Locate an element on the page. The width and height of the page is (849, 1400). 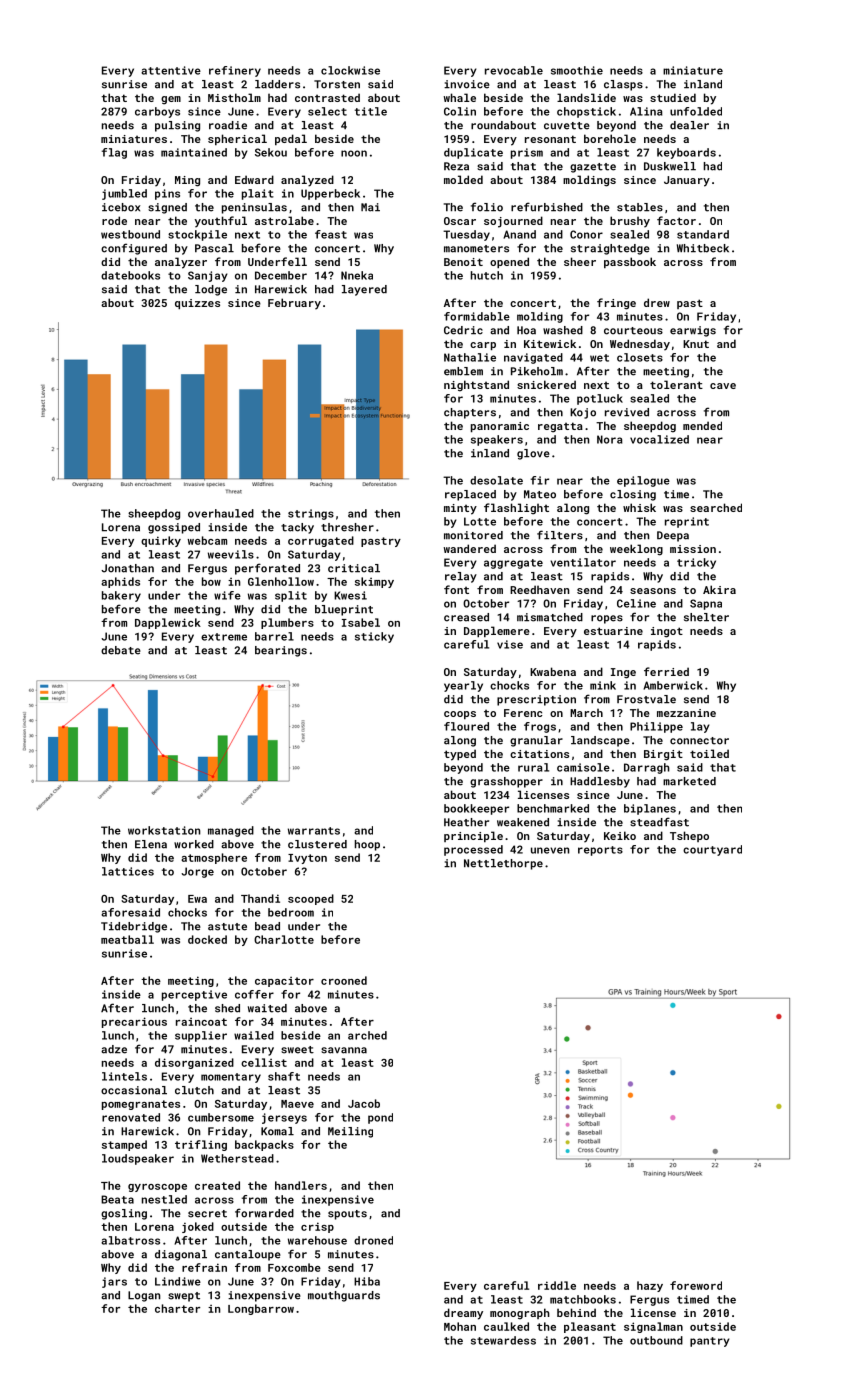
quizzes is located at coordinates (197, 304).
